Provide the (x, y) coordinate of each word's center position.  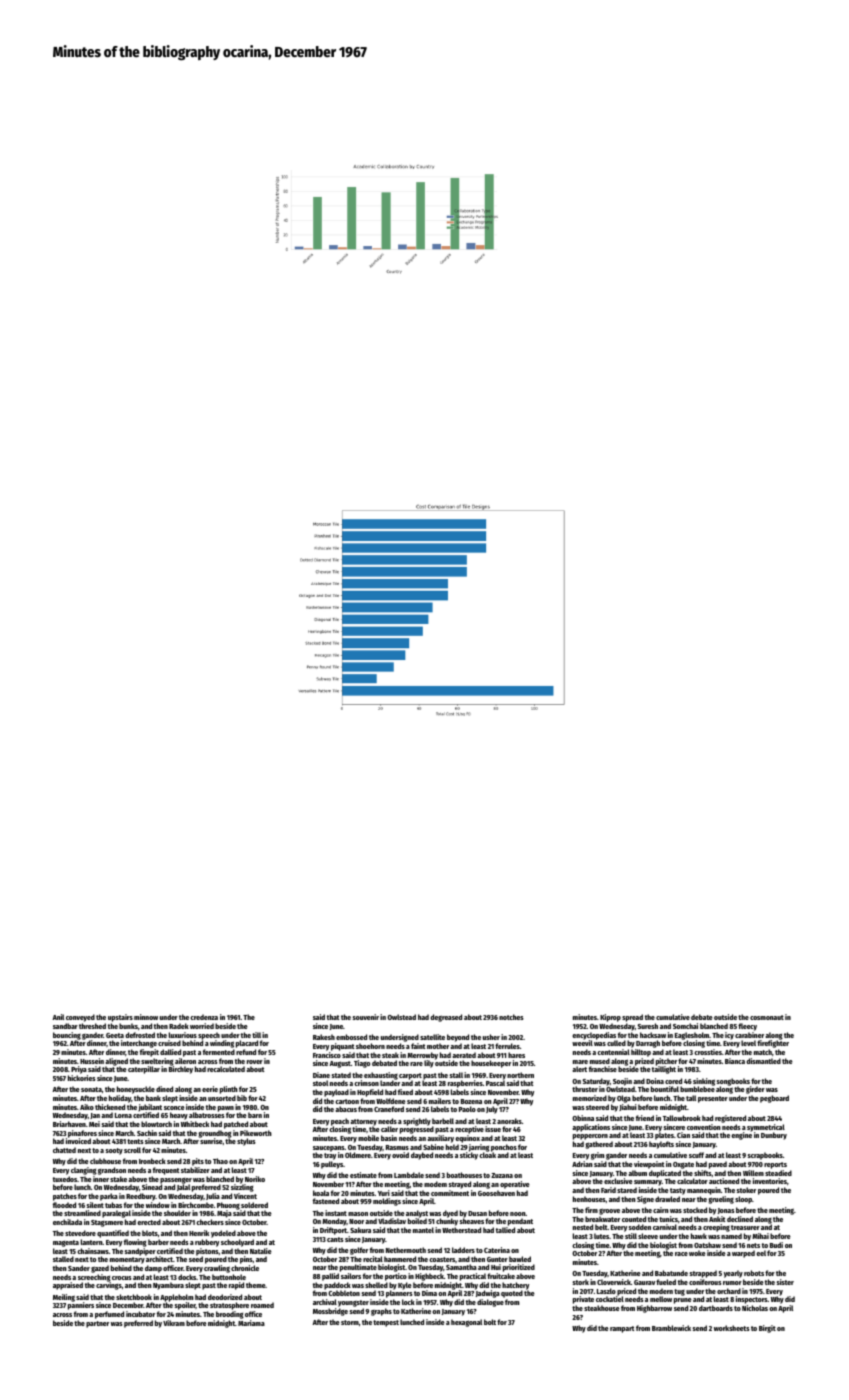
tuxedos (65, 1179)
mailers (440, 1101)
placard (247, 1044)
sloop (743, 1200)
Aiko (87, 1107)
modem (435, 1184)
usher (491, 1037)
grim (598, 1156)
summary (648, 1183)
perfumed (109, 1315)
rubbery (207, 1243)
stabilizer (195, 1170)
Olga (624, 1099)
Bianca (735, 1061)
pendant (520, 1222)
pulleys (332, 1165)
